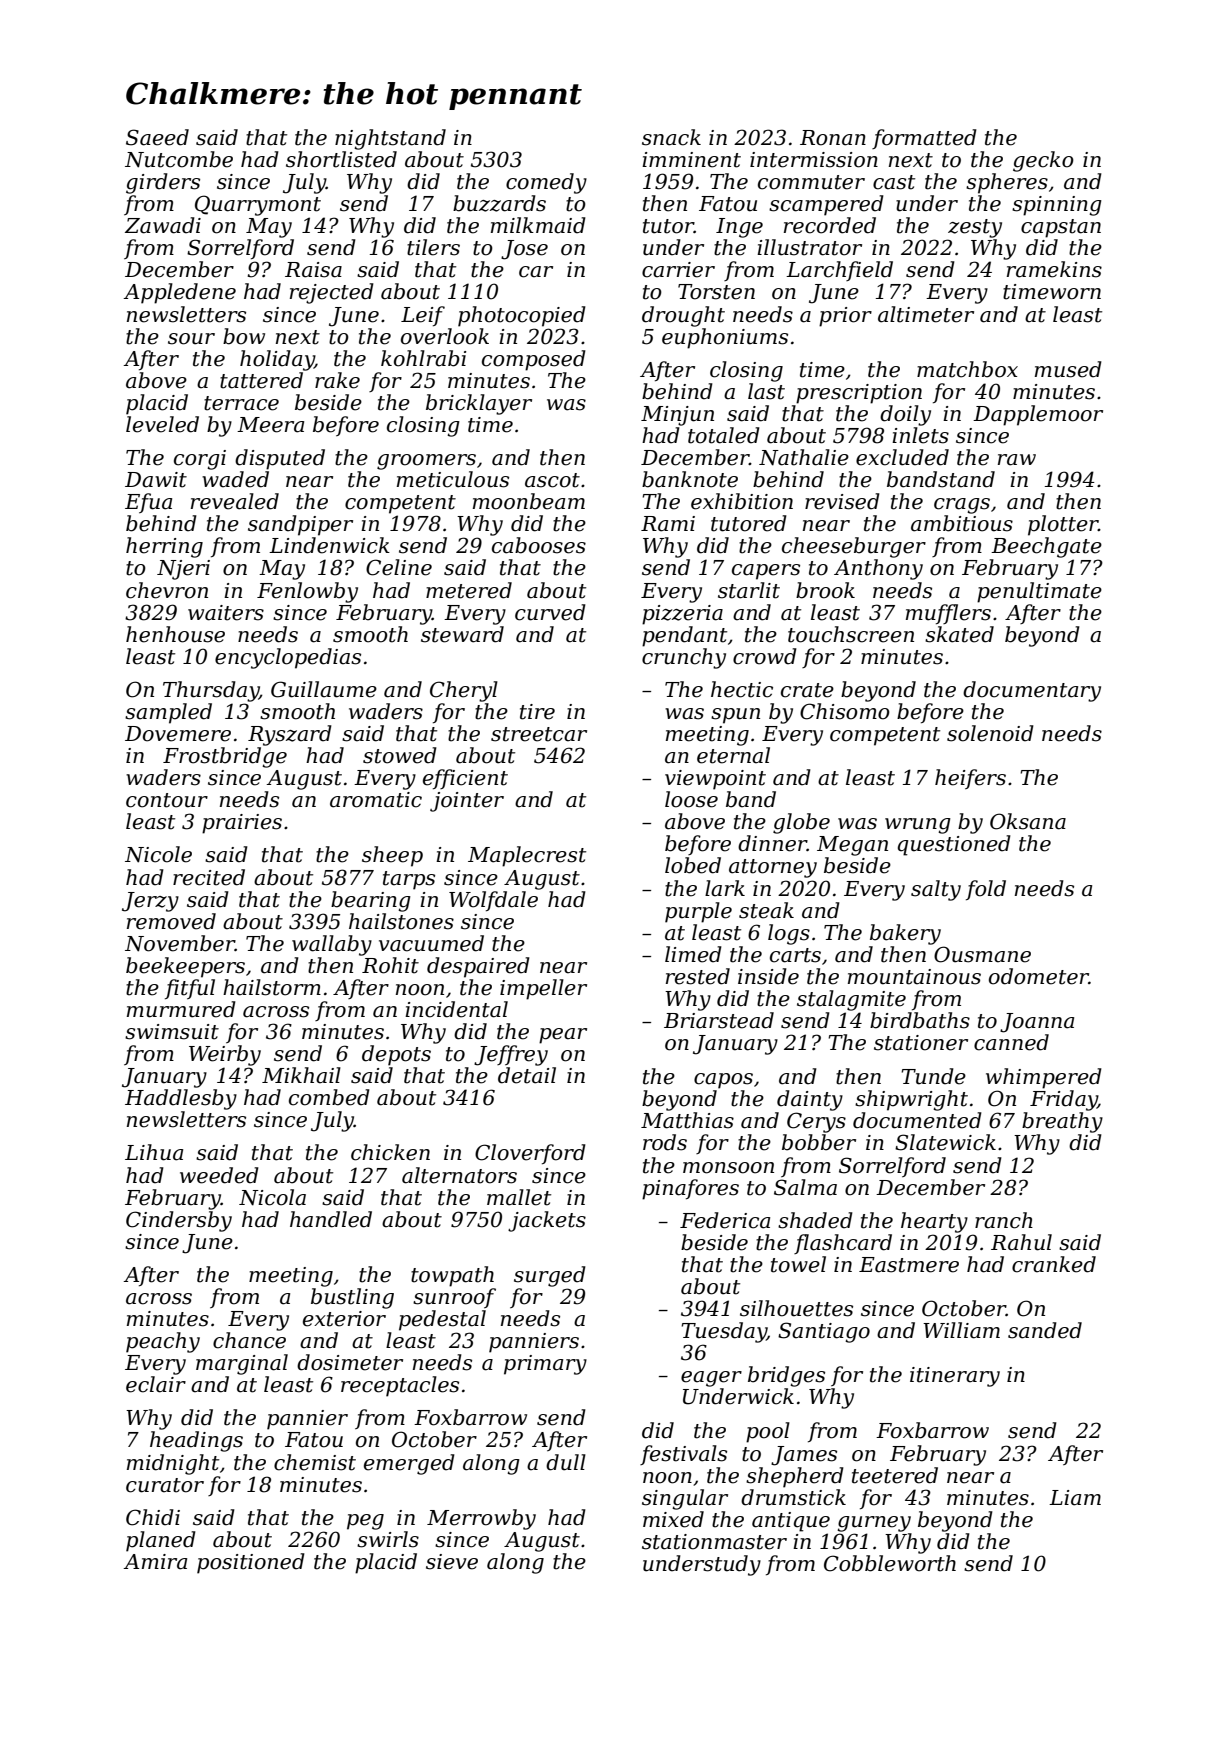 This document has width=1228, height=1737. Describe the element at coordinates (301, 1075) in the document. I see `Mikhail` at that location.
